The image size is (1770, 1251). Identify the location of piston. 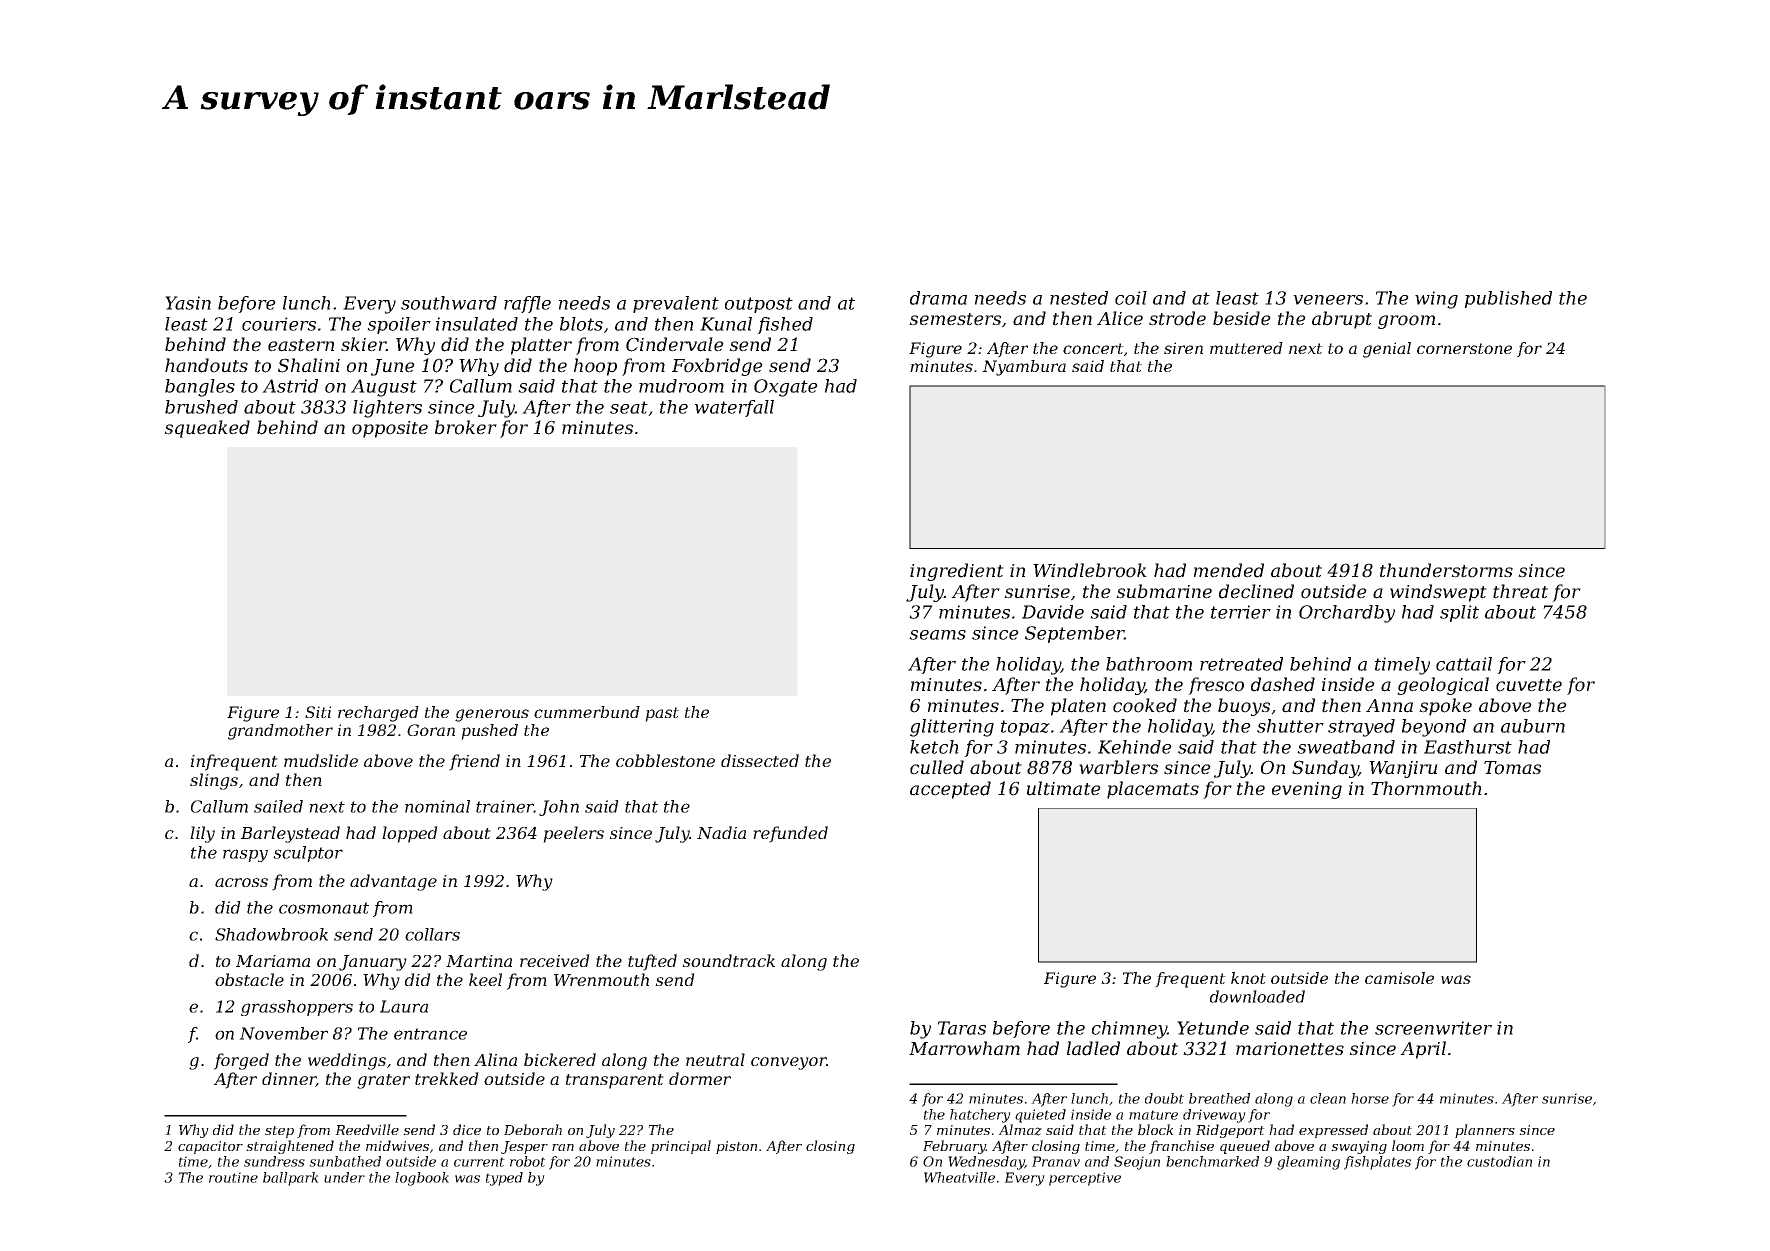
(736, 1147).
